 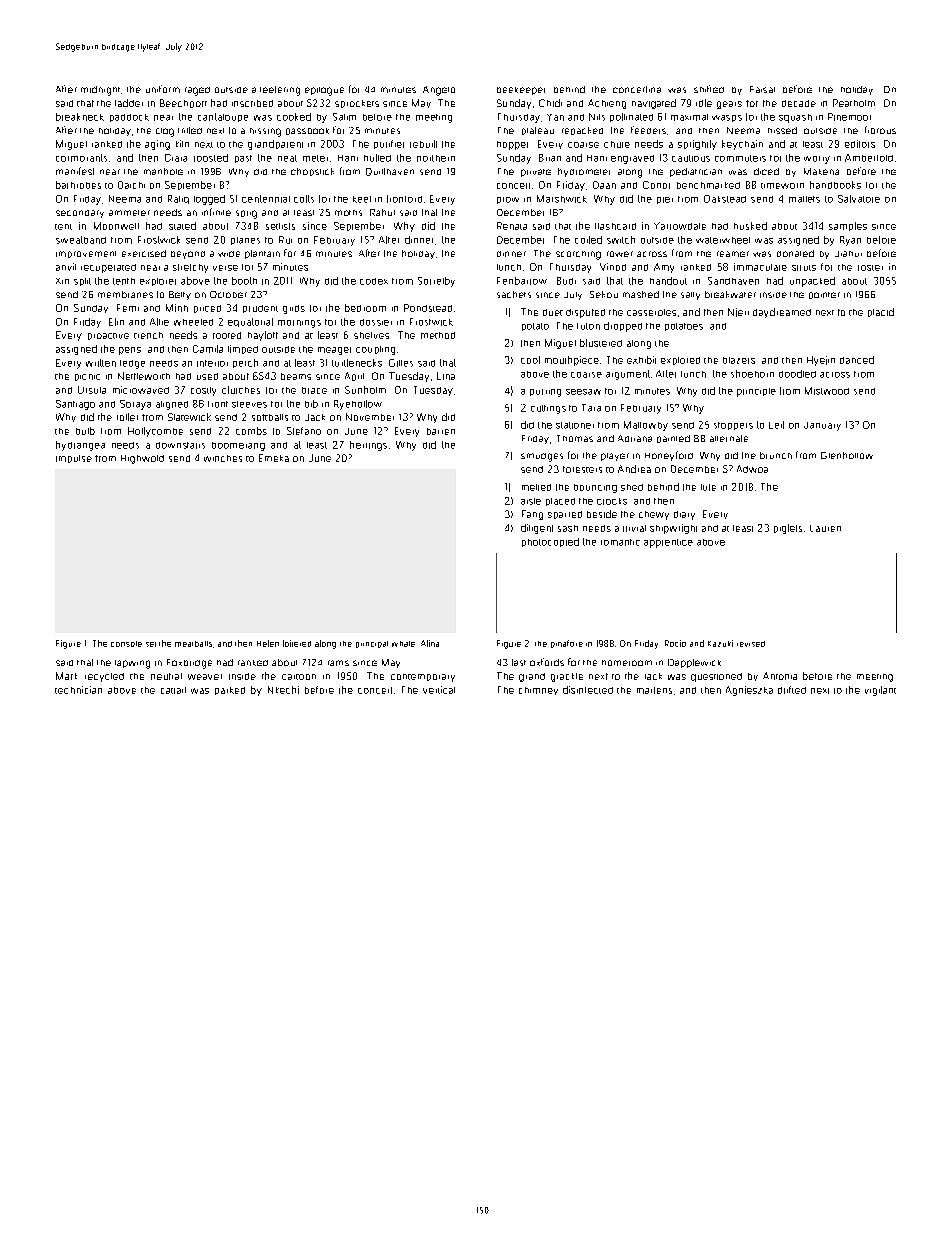 I want to click on prow, so click(x=508, y=200).
